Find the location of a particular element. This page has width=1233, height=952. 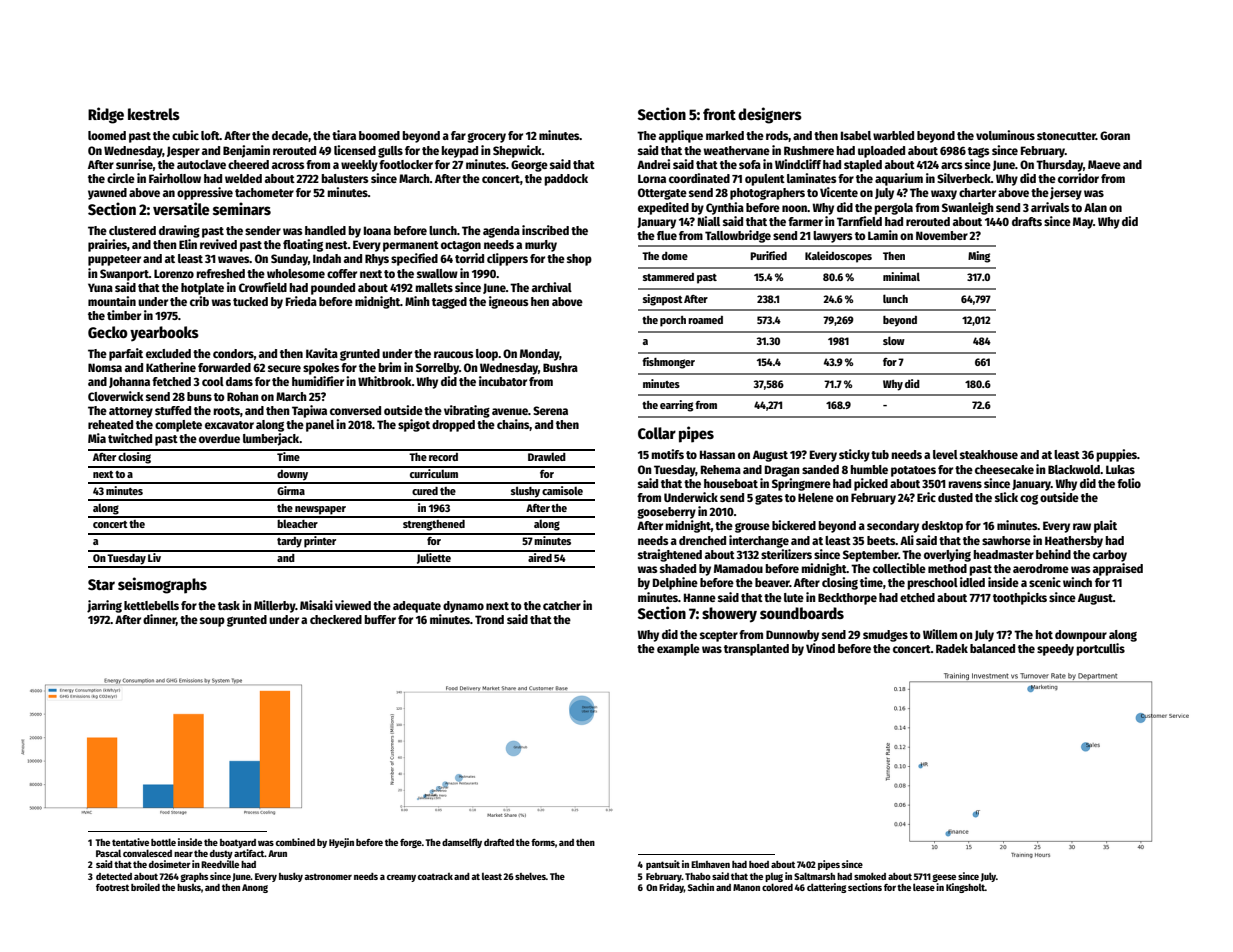

example is located at coordinates (678, 650).
